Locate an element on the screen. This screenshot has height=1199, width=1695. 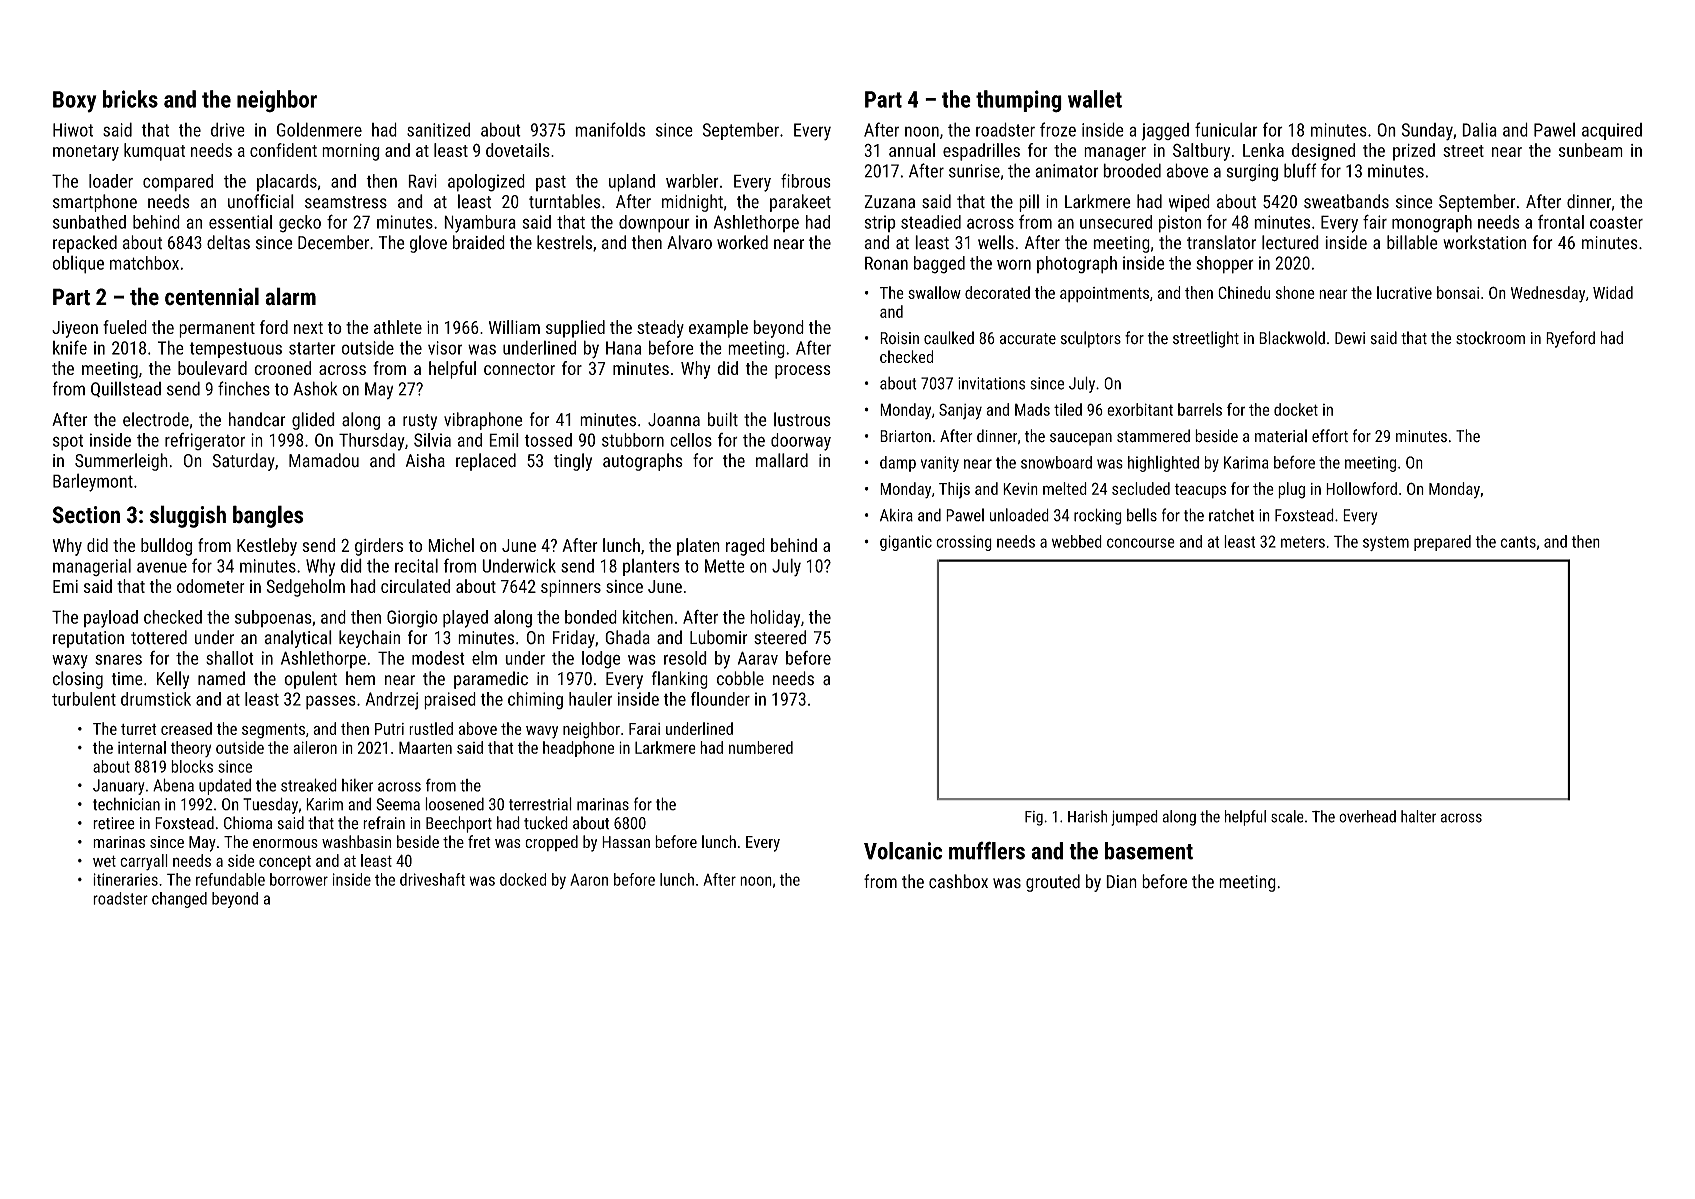
bricks is located at coordinates (130, 99).
